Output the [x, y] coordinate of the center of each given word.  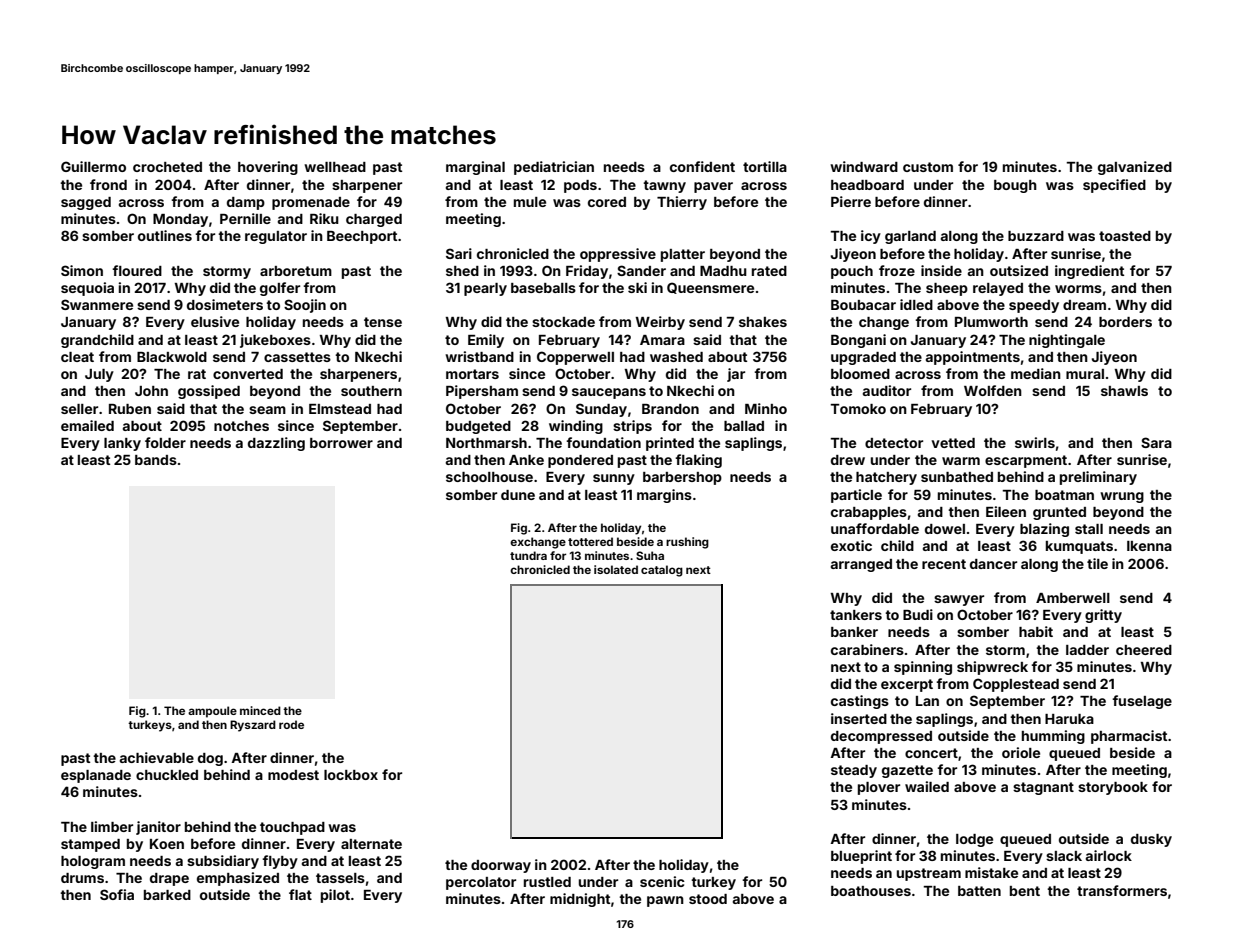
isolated [616, 569]
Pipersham [482, 392]
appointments [972, 358]
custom [928, 167]
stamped [90, 845]
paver [713, 187]
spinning [923, 668]
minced [260, 710]
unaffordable [875, 528]
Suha [650, 555]
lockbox [351, 775]
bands [156, 460]
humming [1053, 737]
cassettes [297, 357]
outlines [165, 235]
